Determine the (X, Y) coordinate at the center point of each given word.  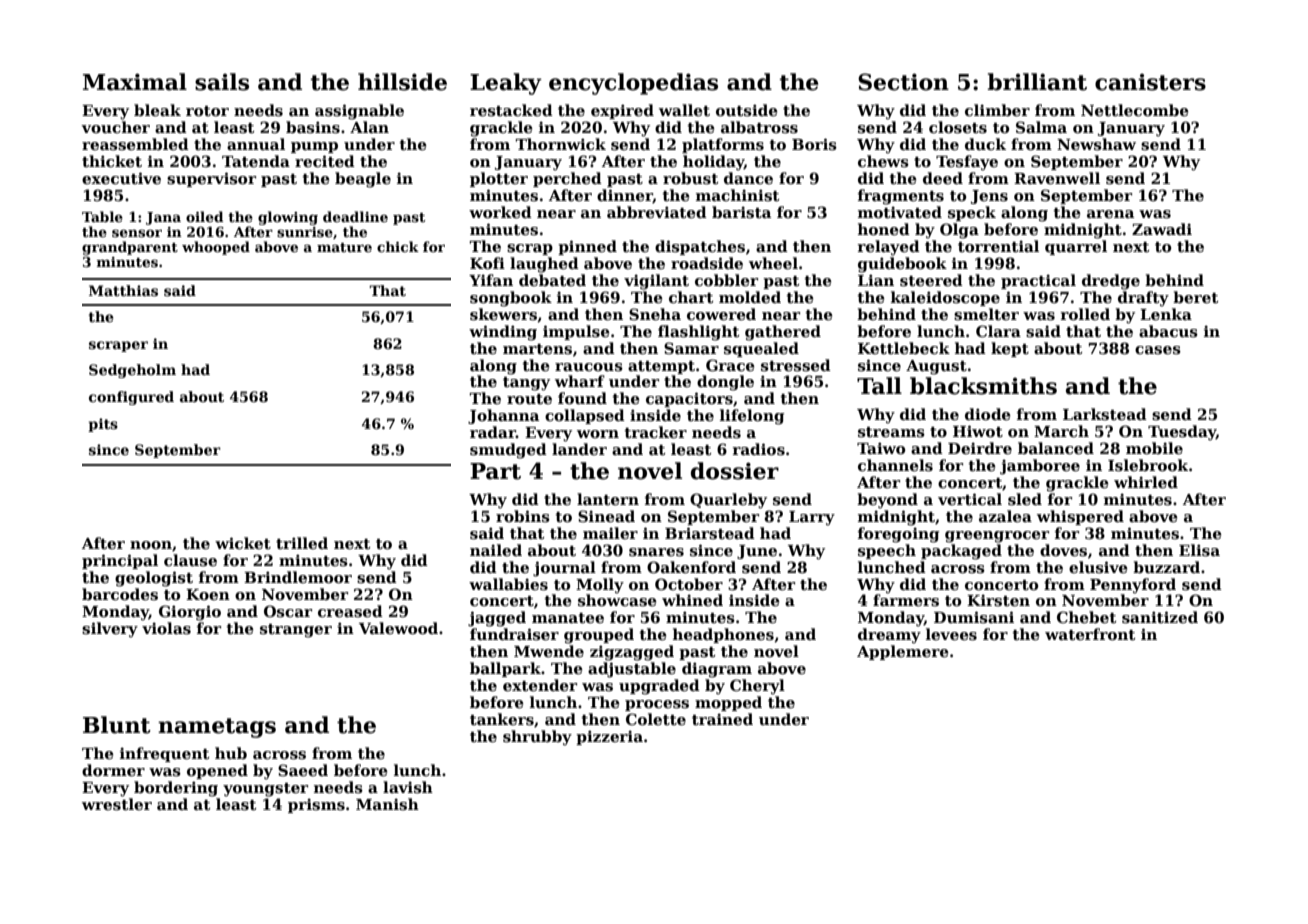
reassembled (135, 144)
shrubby (537, 738)
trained (722, 719)
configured (131, 398)
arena (1110, 214)
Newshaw (1096, 144)
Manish (387, 804)
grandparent (130, 248)
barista (741, 212)
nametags (217, 728)
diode (988, 414)
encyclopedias (633, 84)
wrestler (117, 804)
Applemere (903, 652)
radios (759, 449)
